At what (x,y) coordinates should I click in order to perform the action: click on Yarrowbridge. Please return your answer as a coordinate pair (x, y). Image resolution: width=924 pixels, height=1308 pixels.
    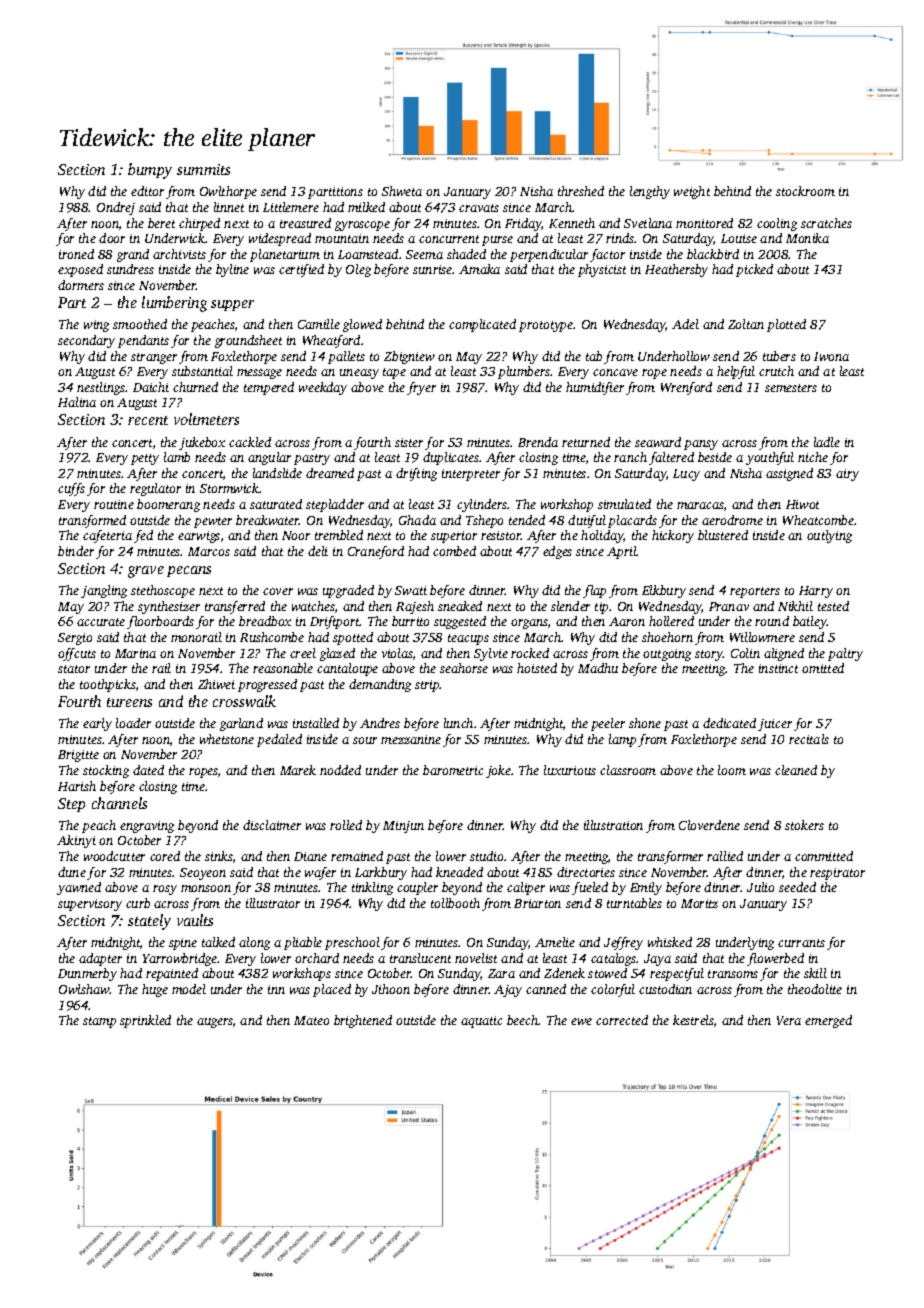
    Looking at the image, I should click on (180, 959).
